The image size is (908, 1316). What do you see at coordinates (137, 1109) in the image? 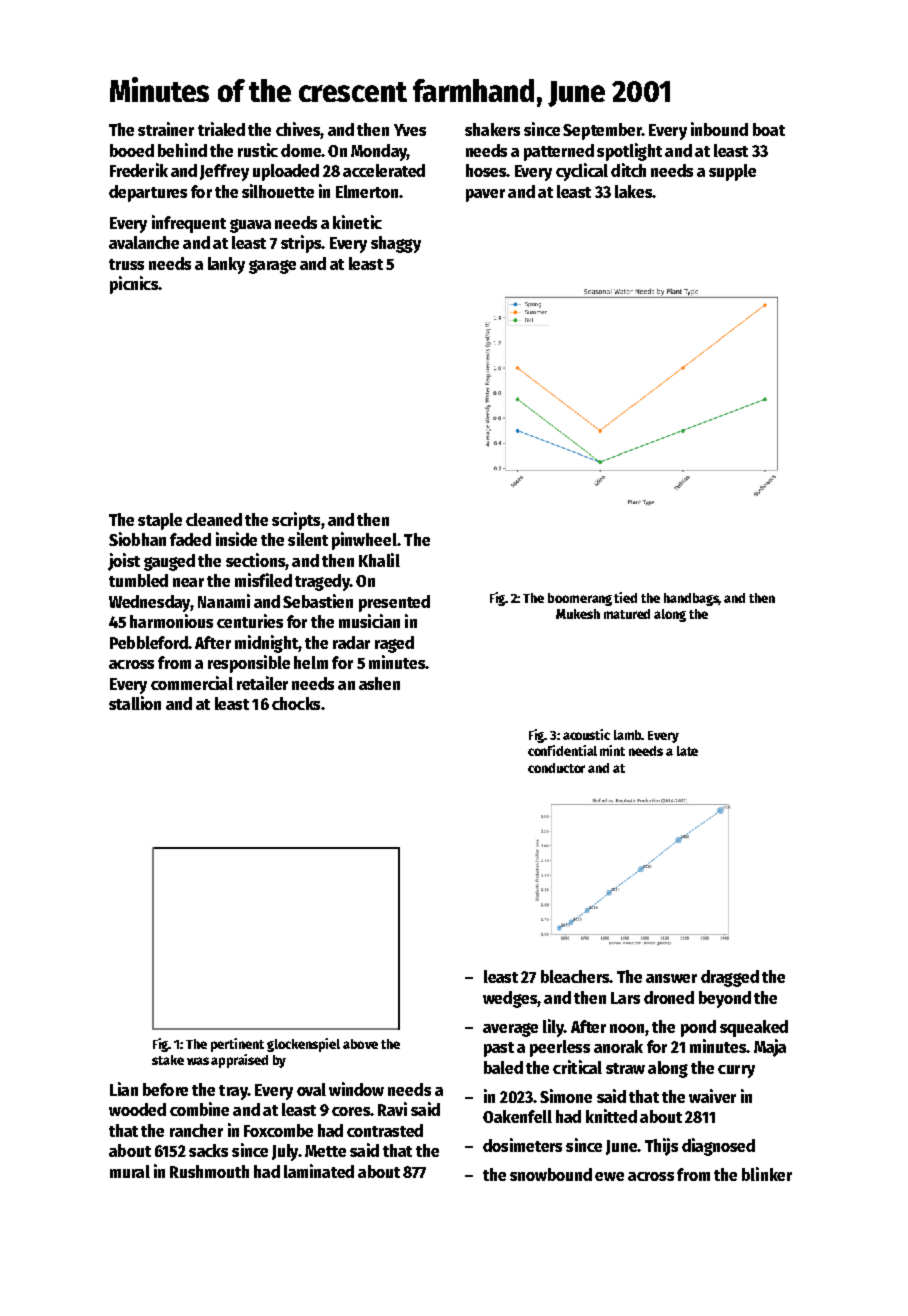
I see `wooded` at bounding box center [137, 1109].
